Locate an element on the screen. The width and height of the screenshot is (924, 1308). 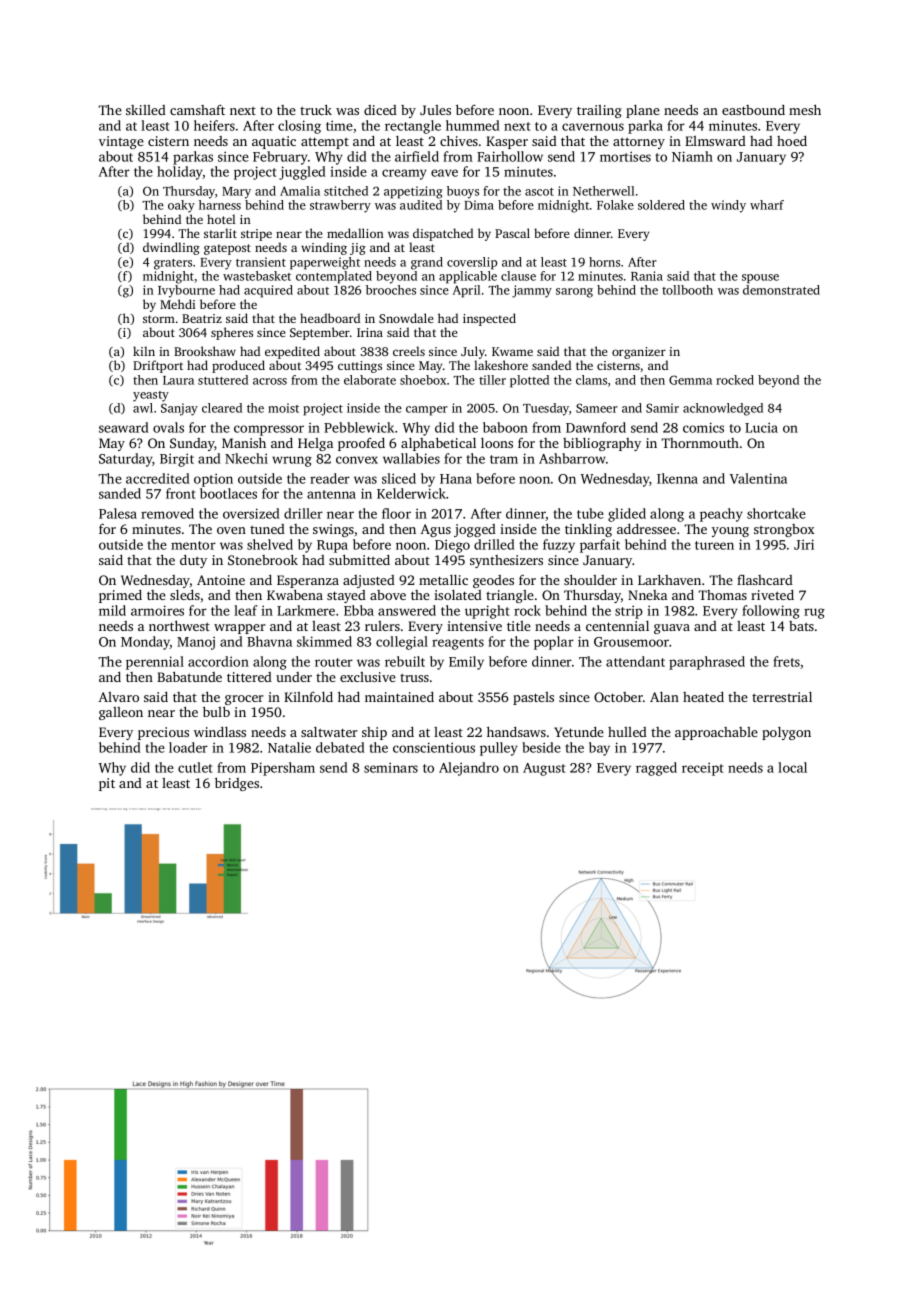
appetizing is located at coordinates (413, 192).
